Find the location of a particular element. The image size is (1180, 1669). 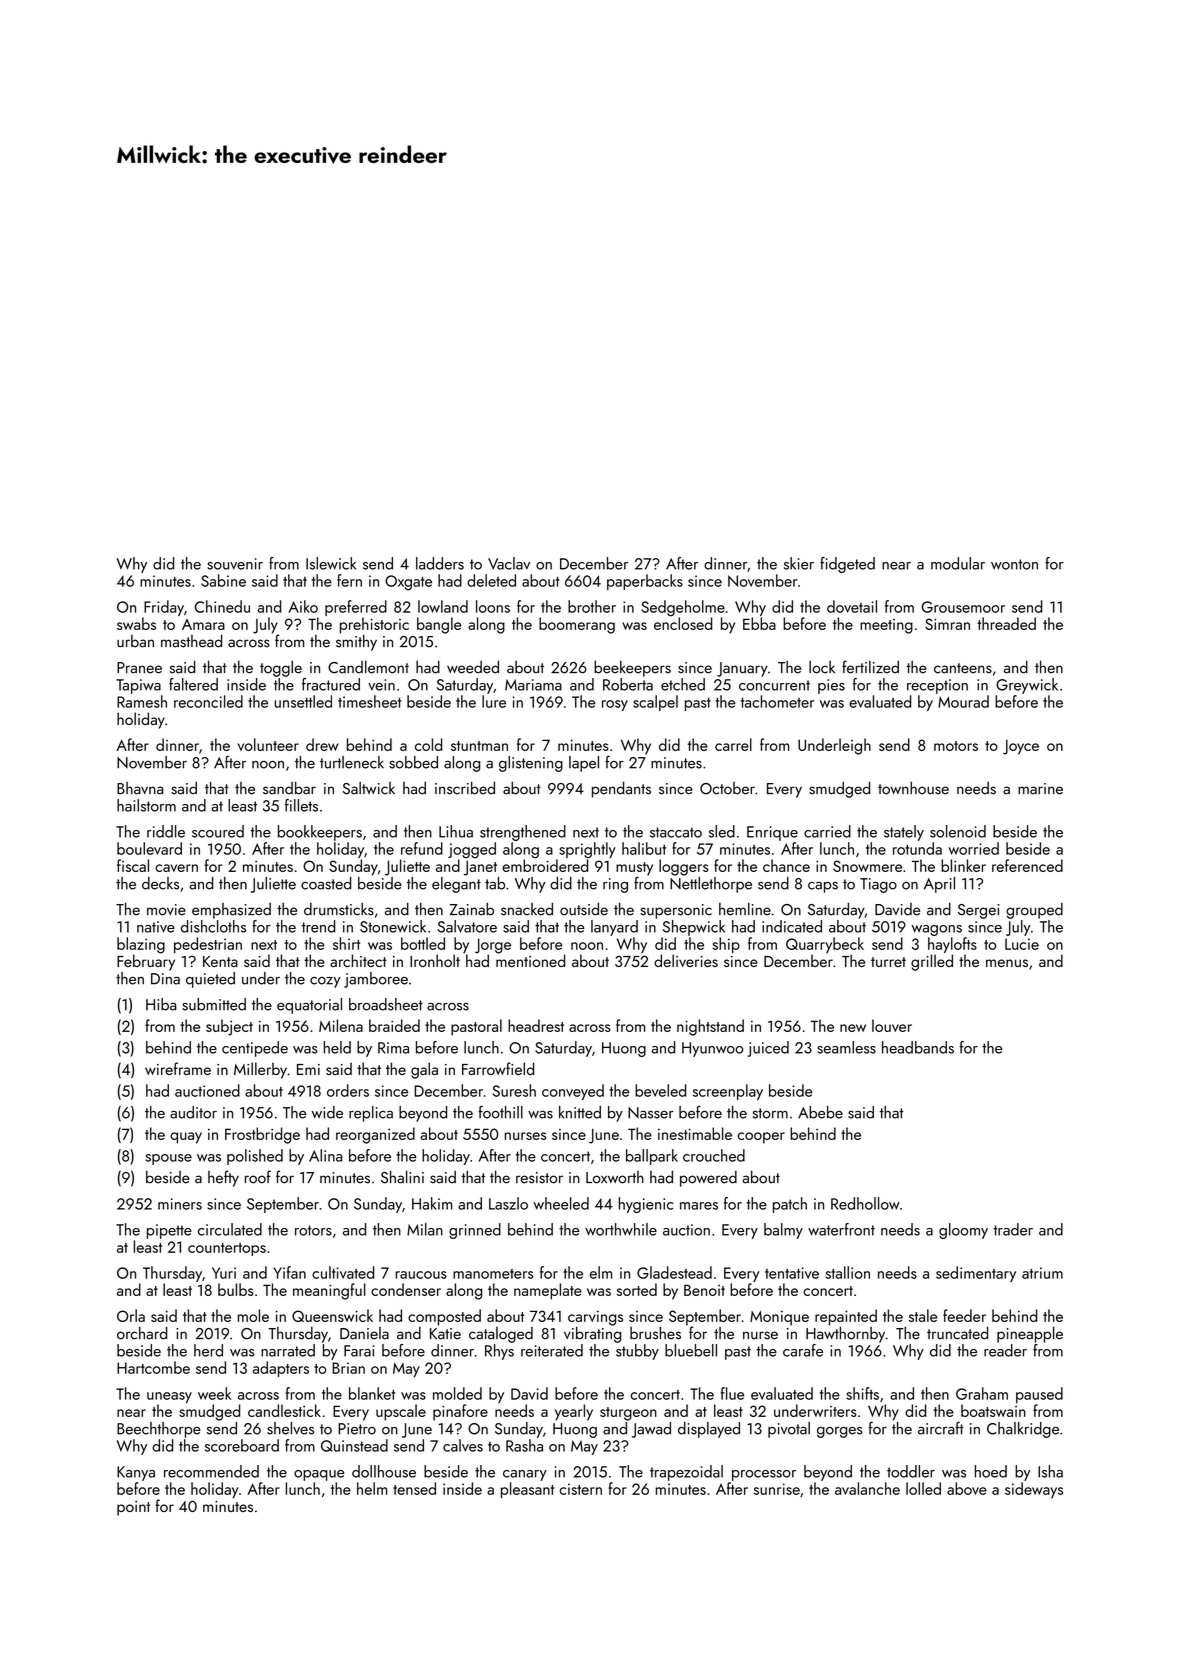

calves is located at coordinates (463, 1445).
